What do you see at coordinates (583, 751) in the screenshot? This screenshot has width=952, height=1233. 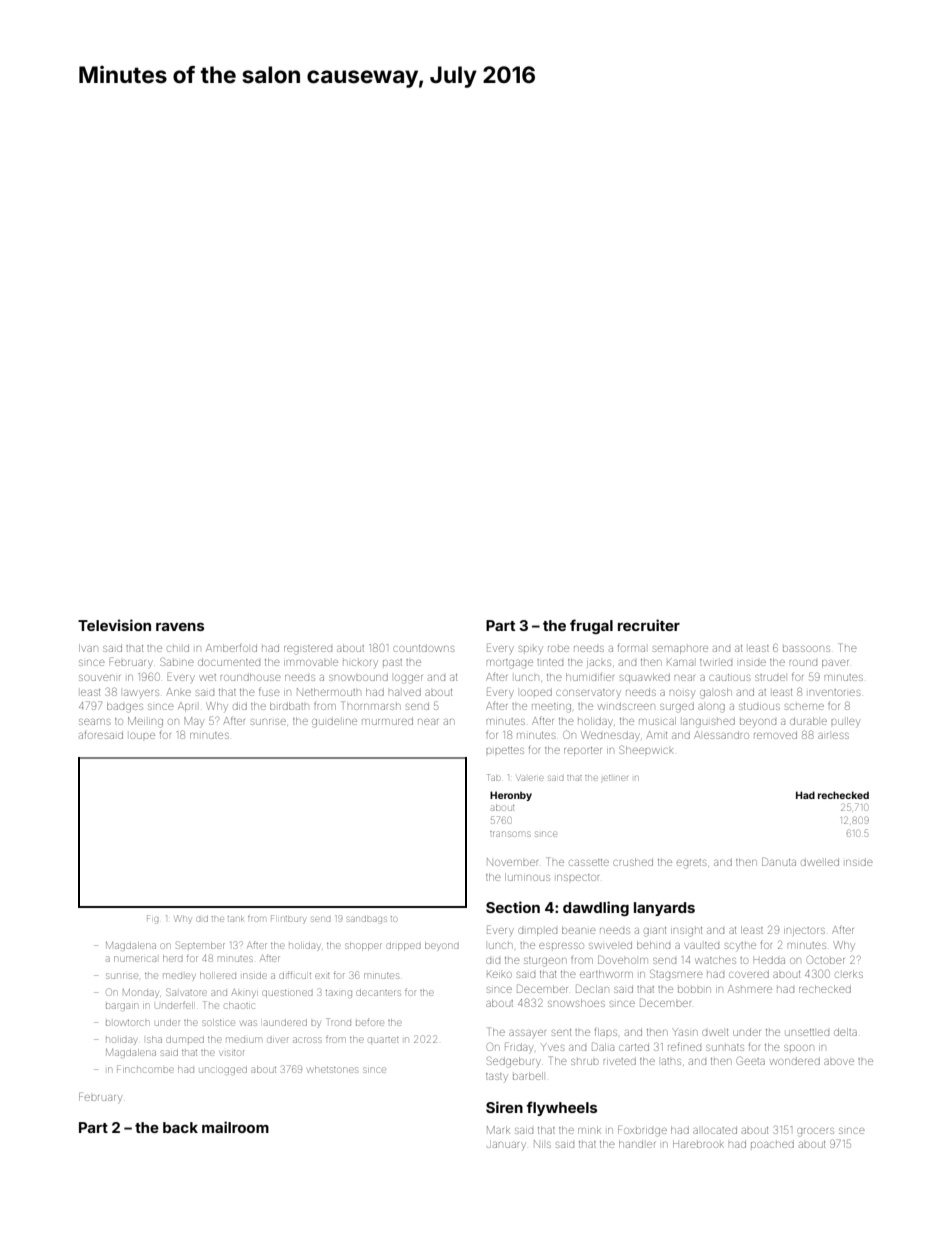 I see `reporter` at bounding box center [583, 751].
